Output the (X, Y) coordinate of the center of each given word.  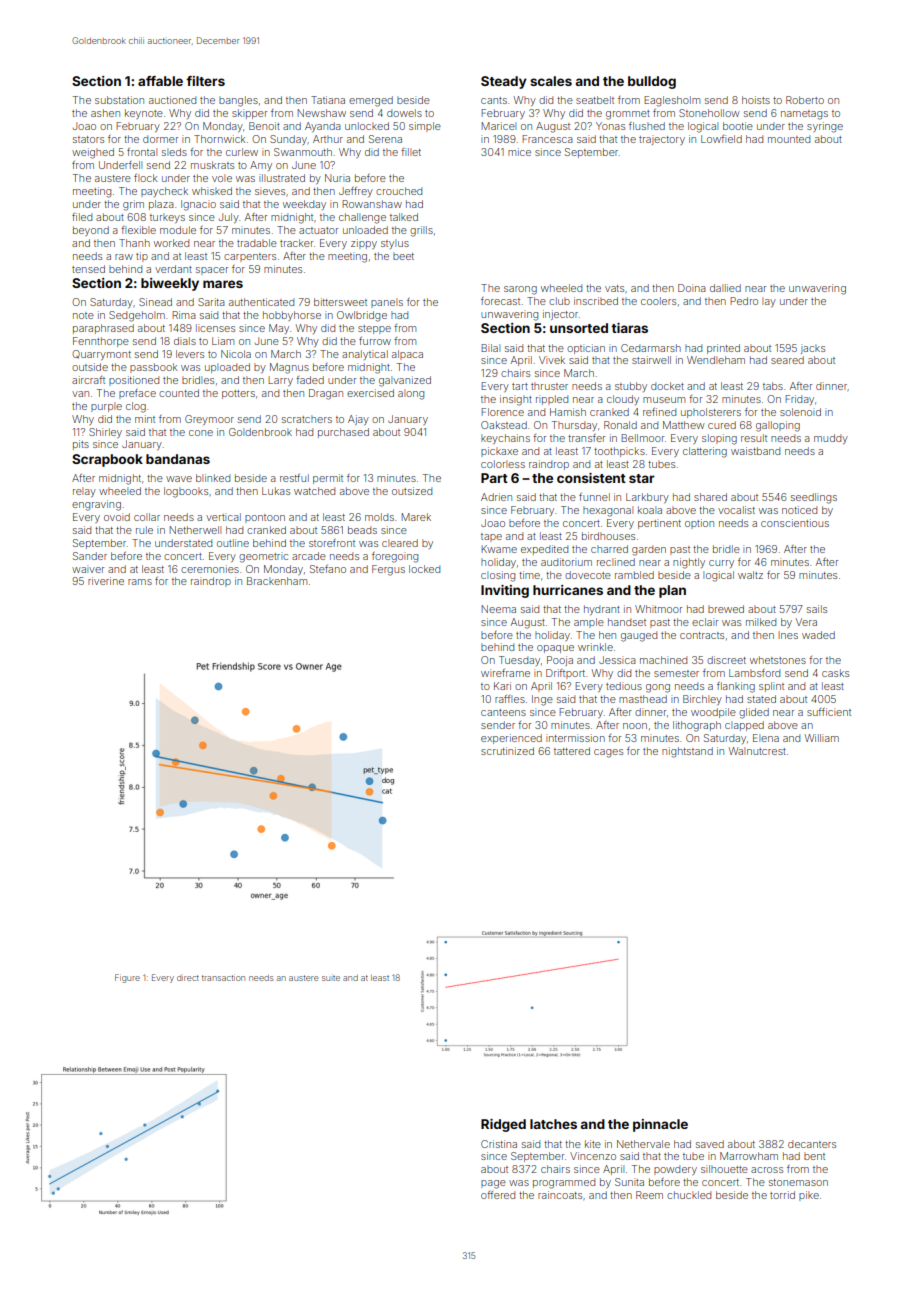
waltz (750, 575)
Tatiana (328, 100)
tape (491, 537)
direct (188, 978)
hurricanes (568, 590)
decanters (812, 1144)
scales (551, 81)
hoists (756, 100)
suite (331, 978)
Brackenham (277, 581)
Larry (280, 381)
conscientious (795, 523)
